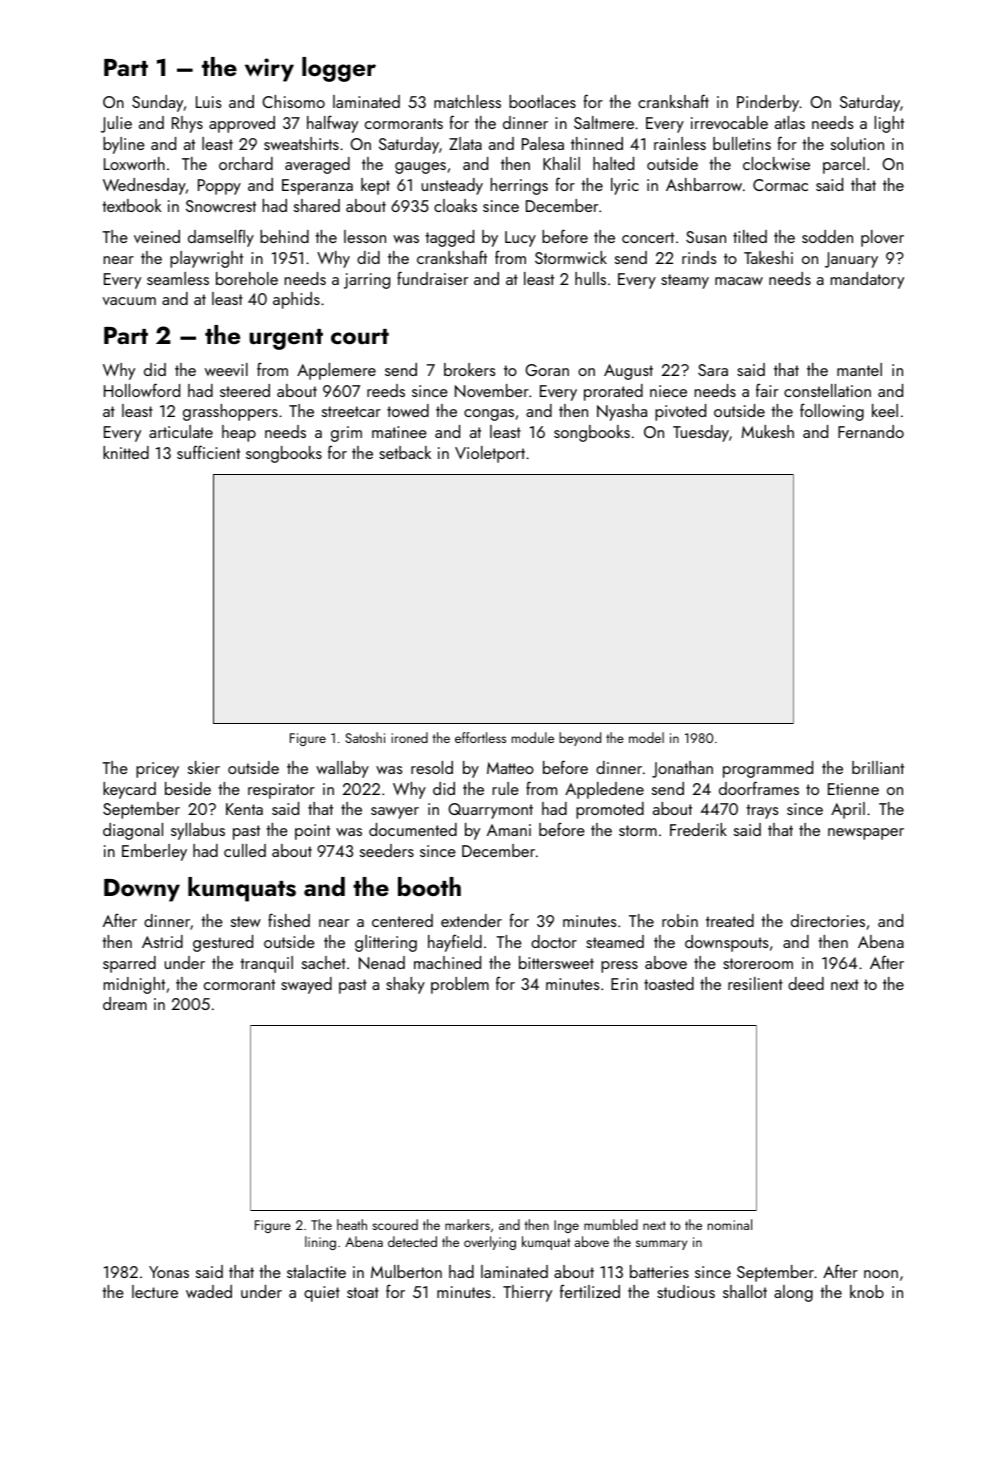  I want to click on Etienne, so click(853, 789).
